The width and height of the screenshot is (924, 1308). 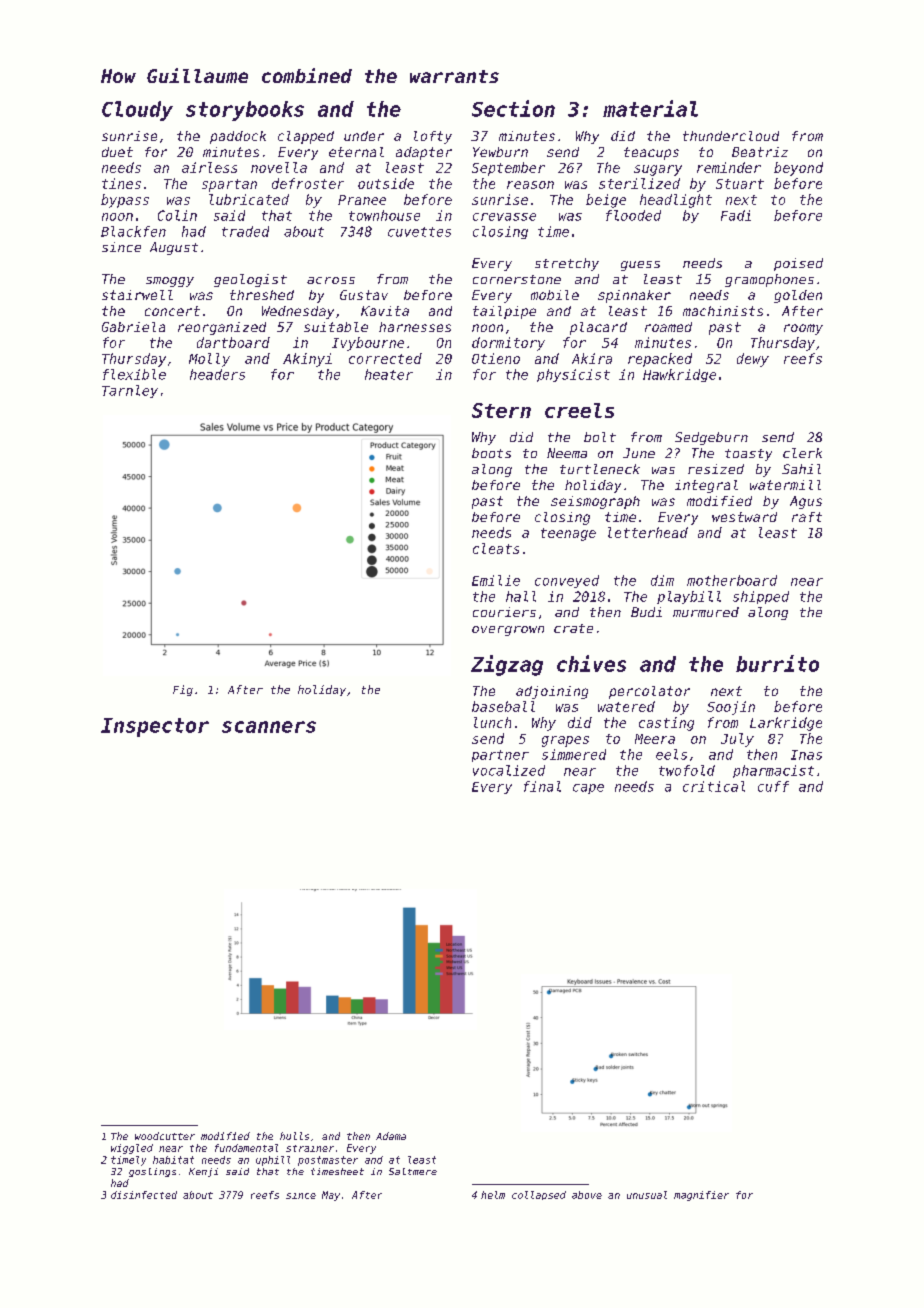 What do you see at coordinates (806, 755) in the screenshot?
I see `Inas` at bounding box center [806, 755].
